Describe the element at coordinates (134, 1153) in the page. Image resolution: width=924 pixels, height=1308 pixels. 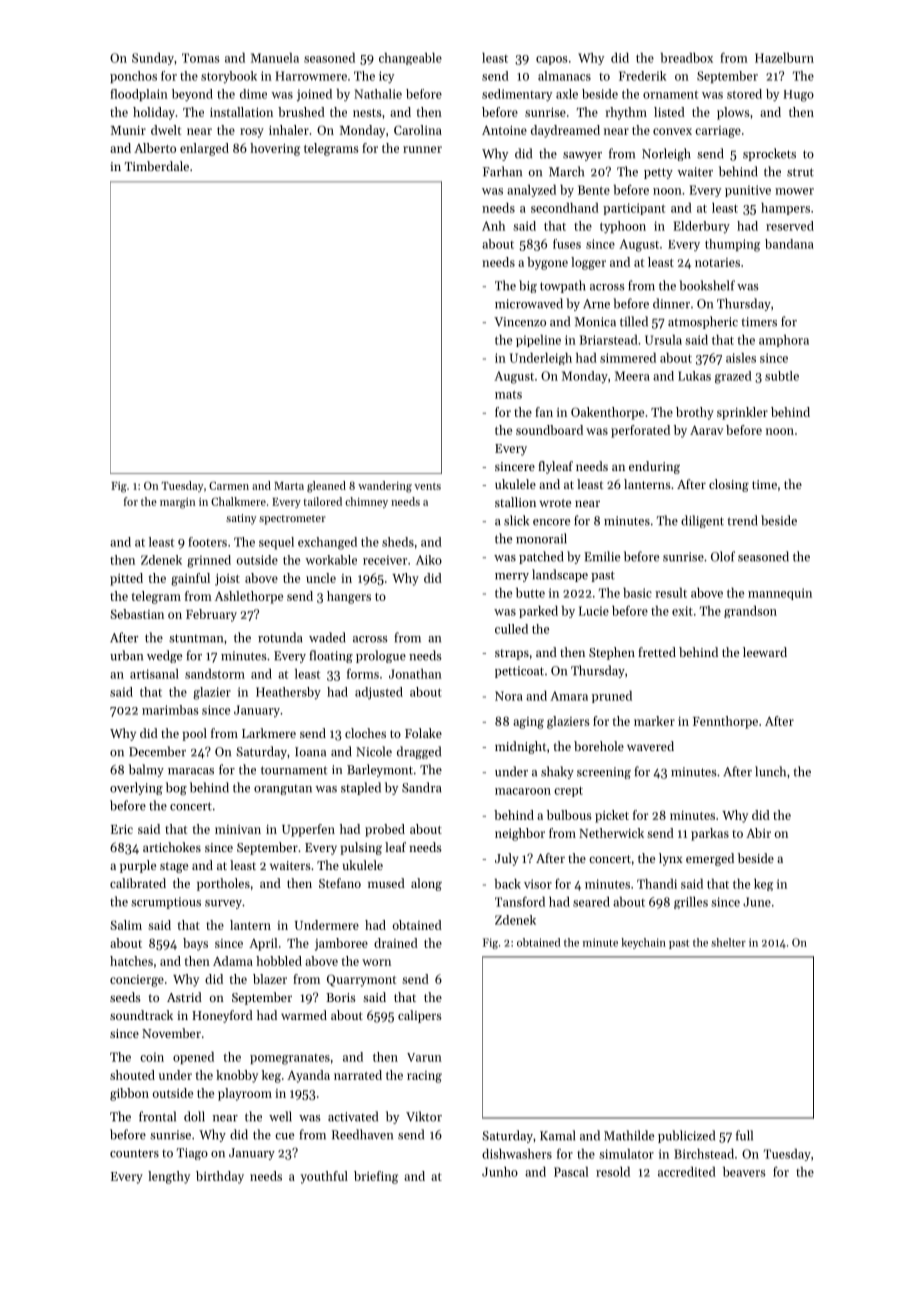
I see `counters` at that location.
